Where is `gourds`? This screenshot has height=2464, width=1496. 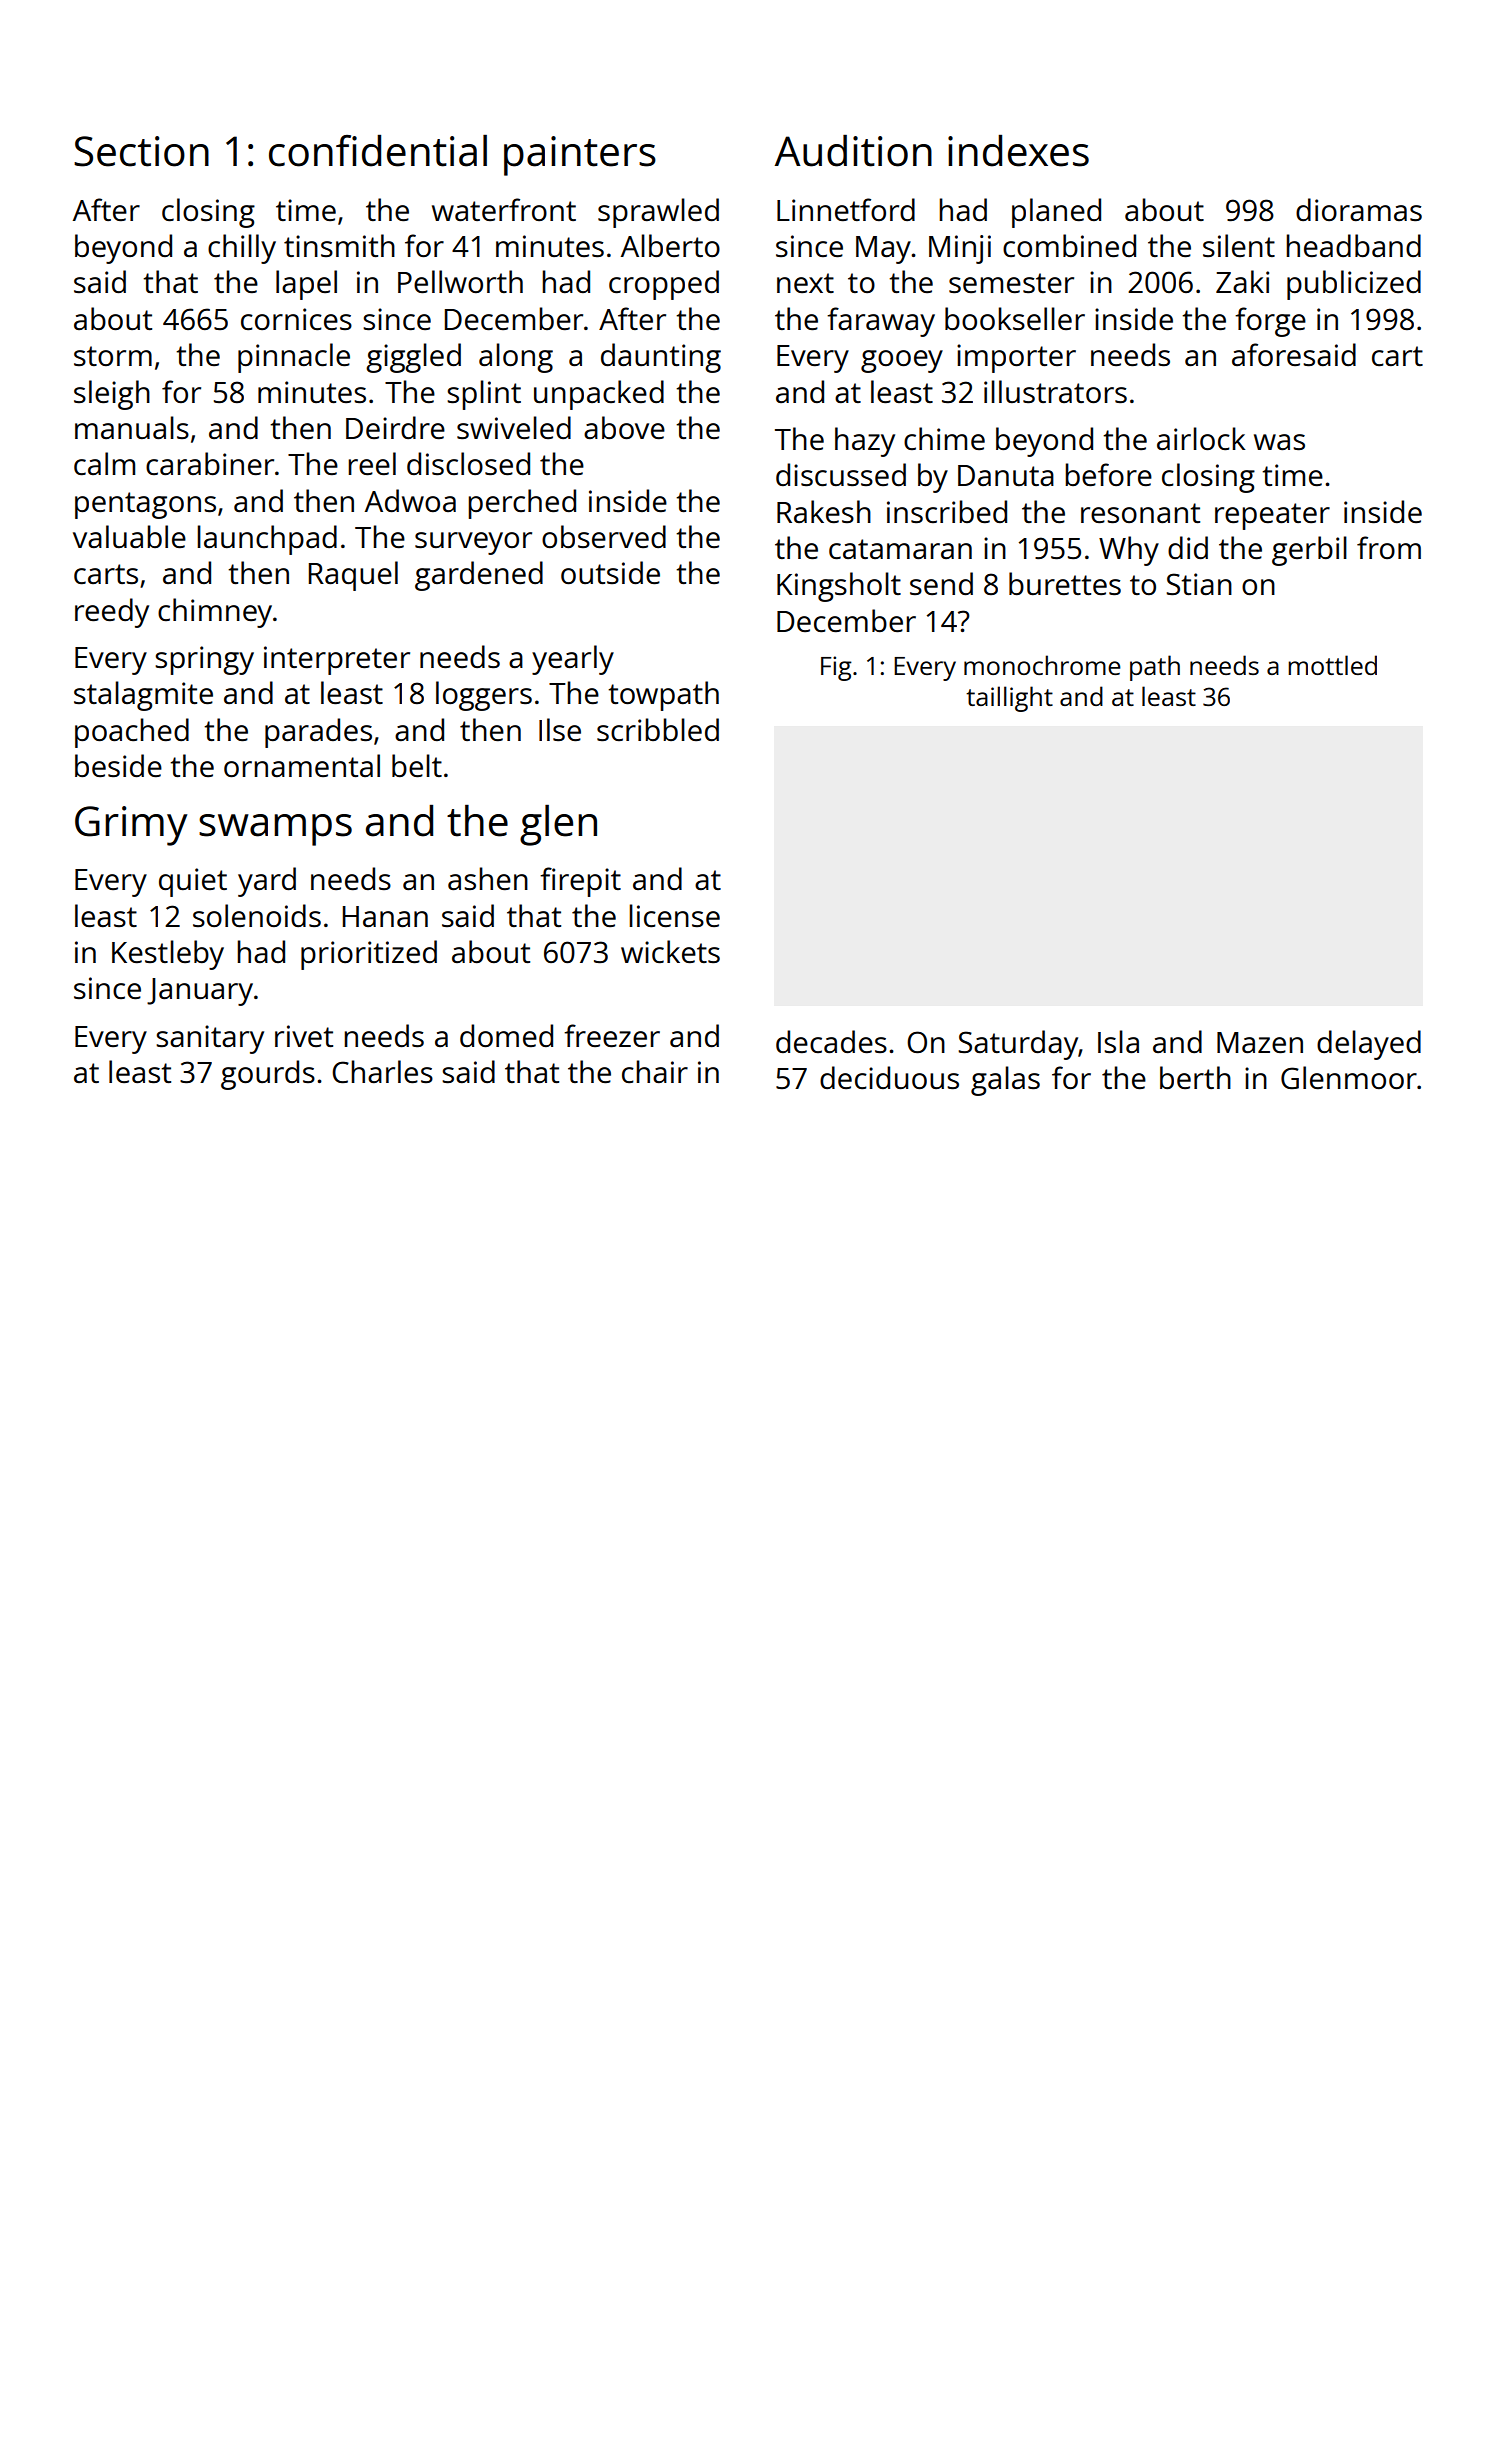
gourds is located at coordinates (268, 1075).
